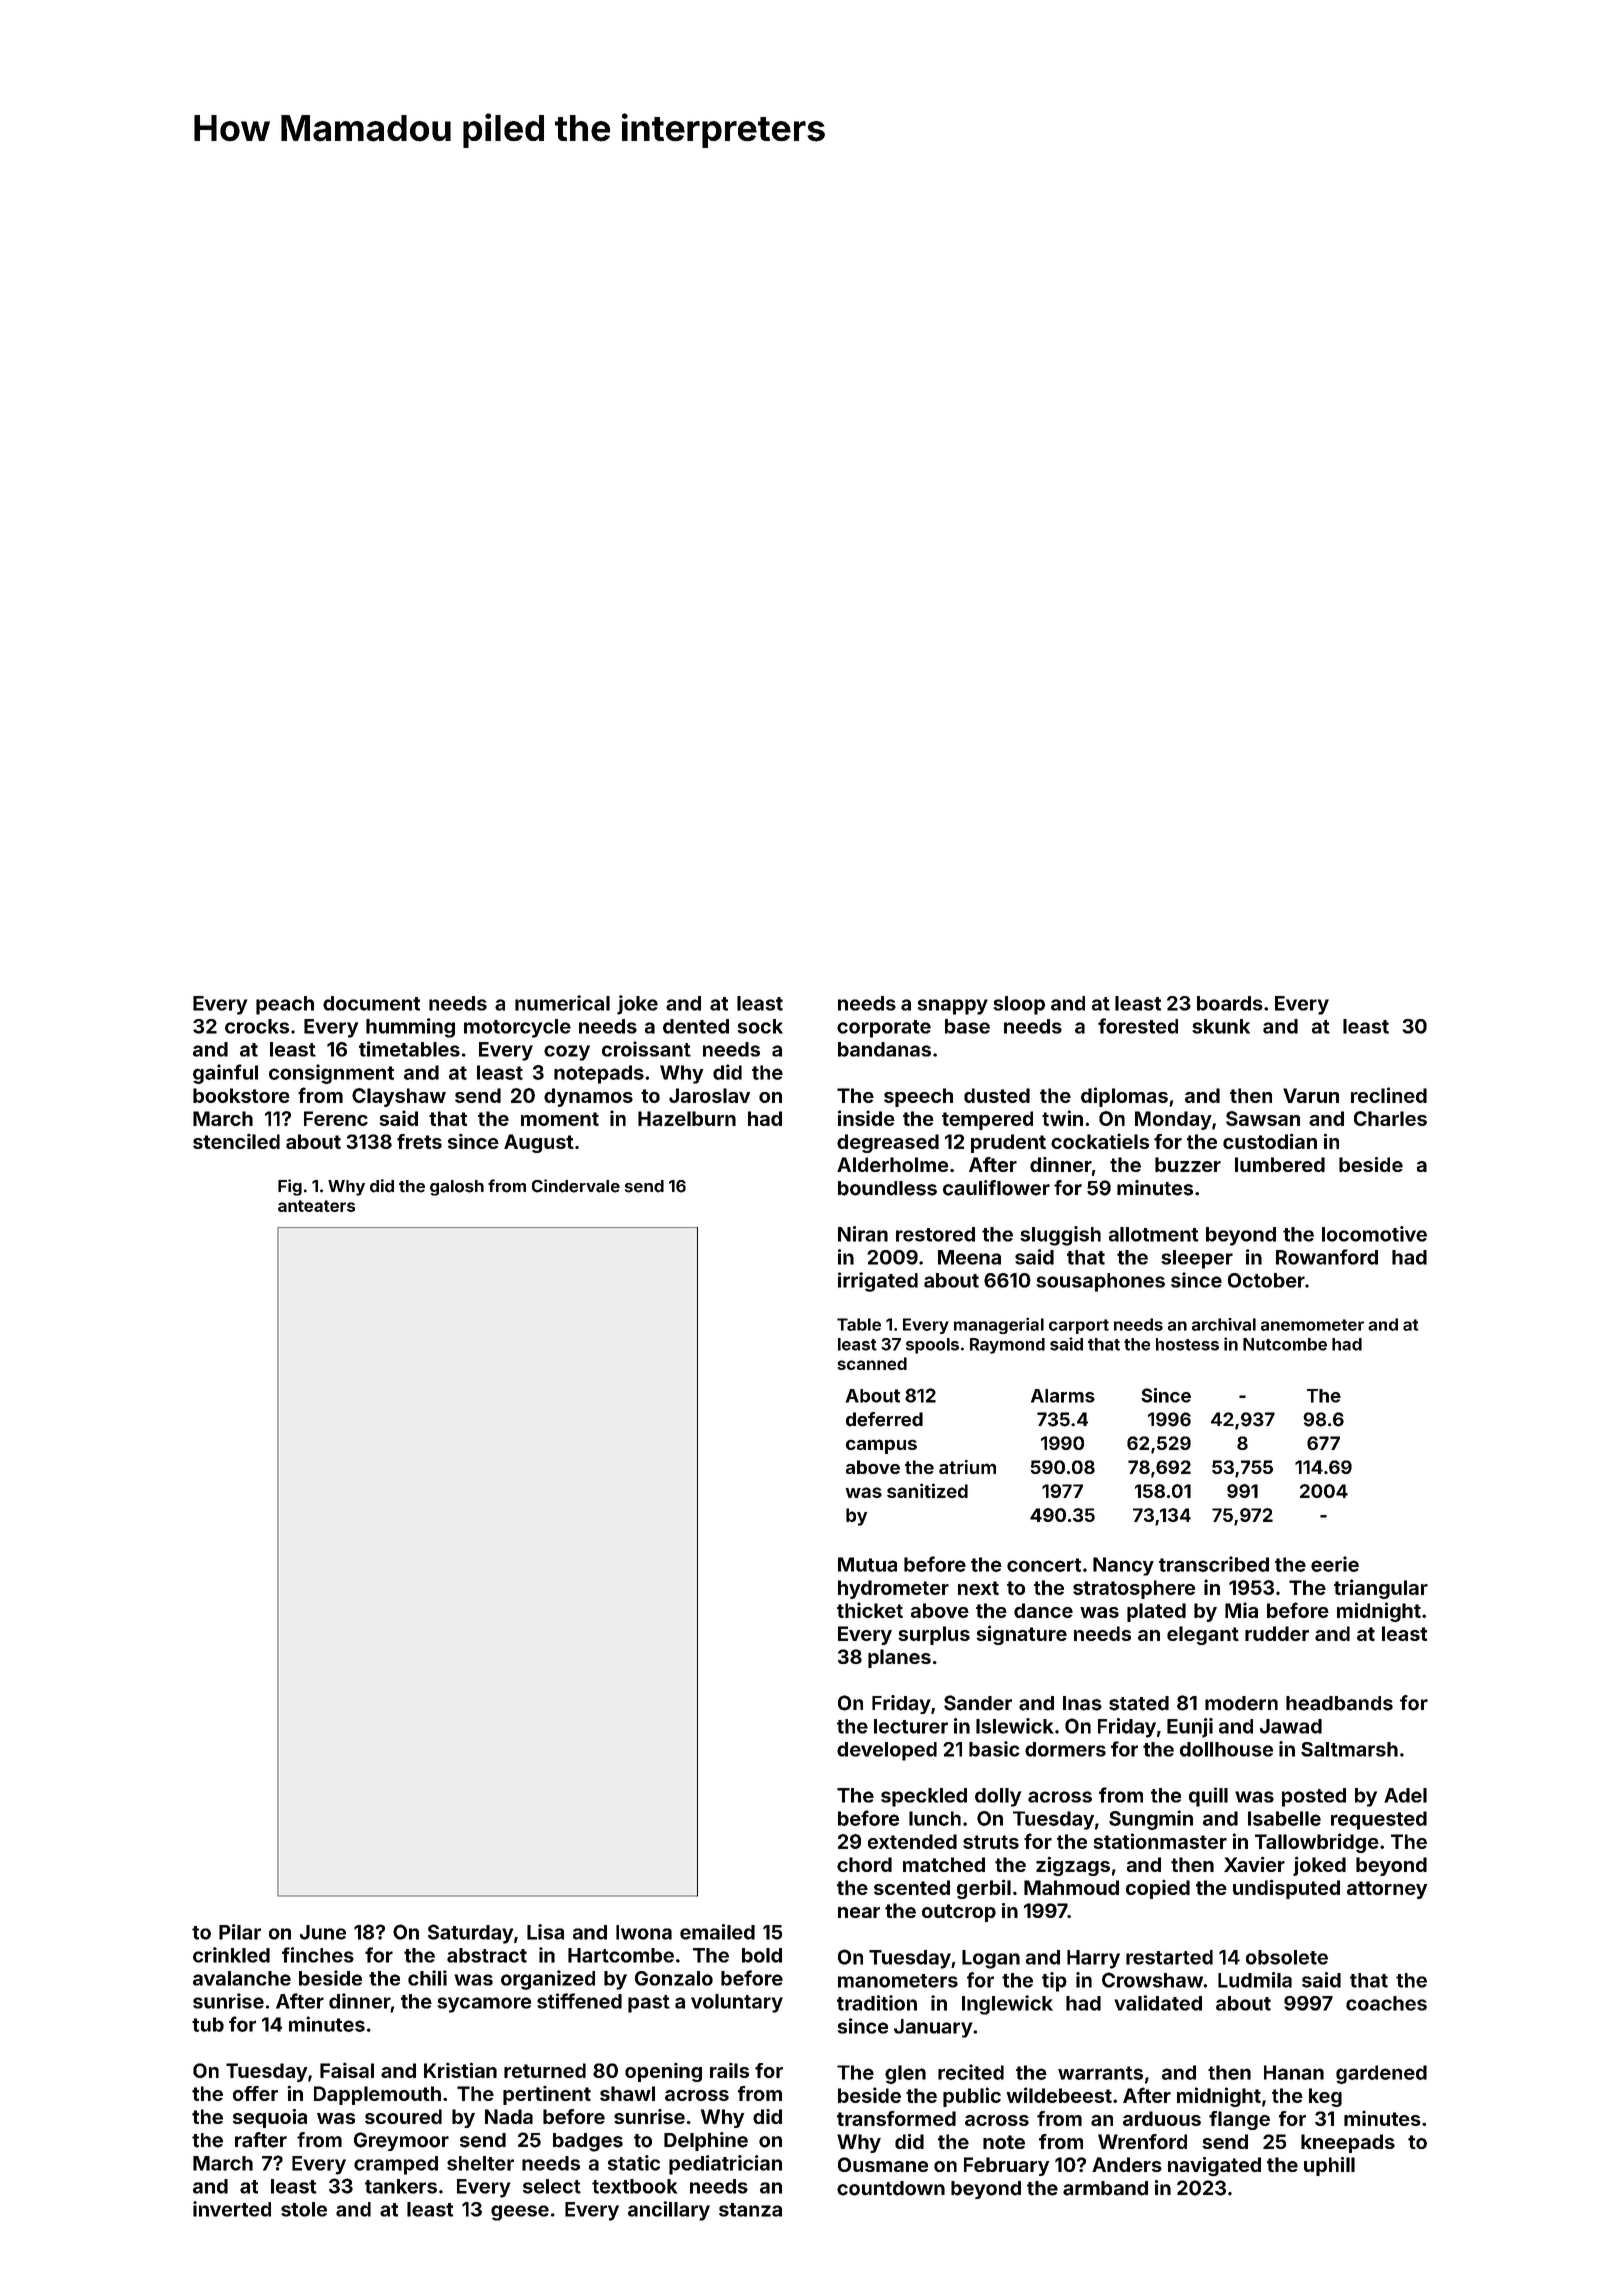 The width and height of the screenshot is (1620, 2292). What do you see at coordinates (484, 2005) in the screenshot?
I see `sycamore` at bounding box center [484, 2005].
